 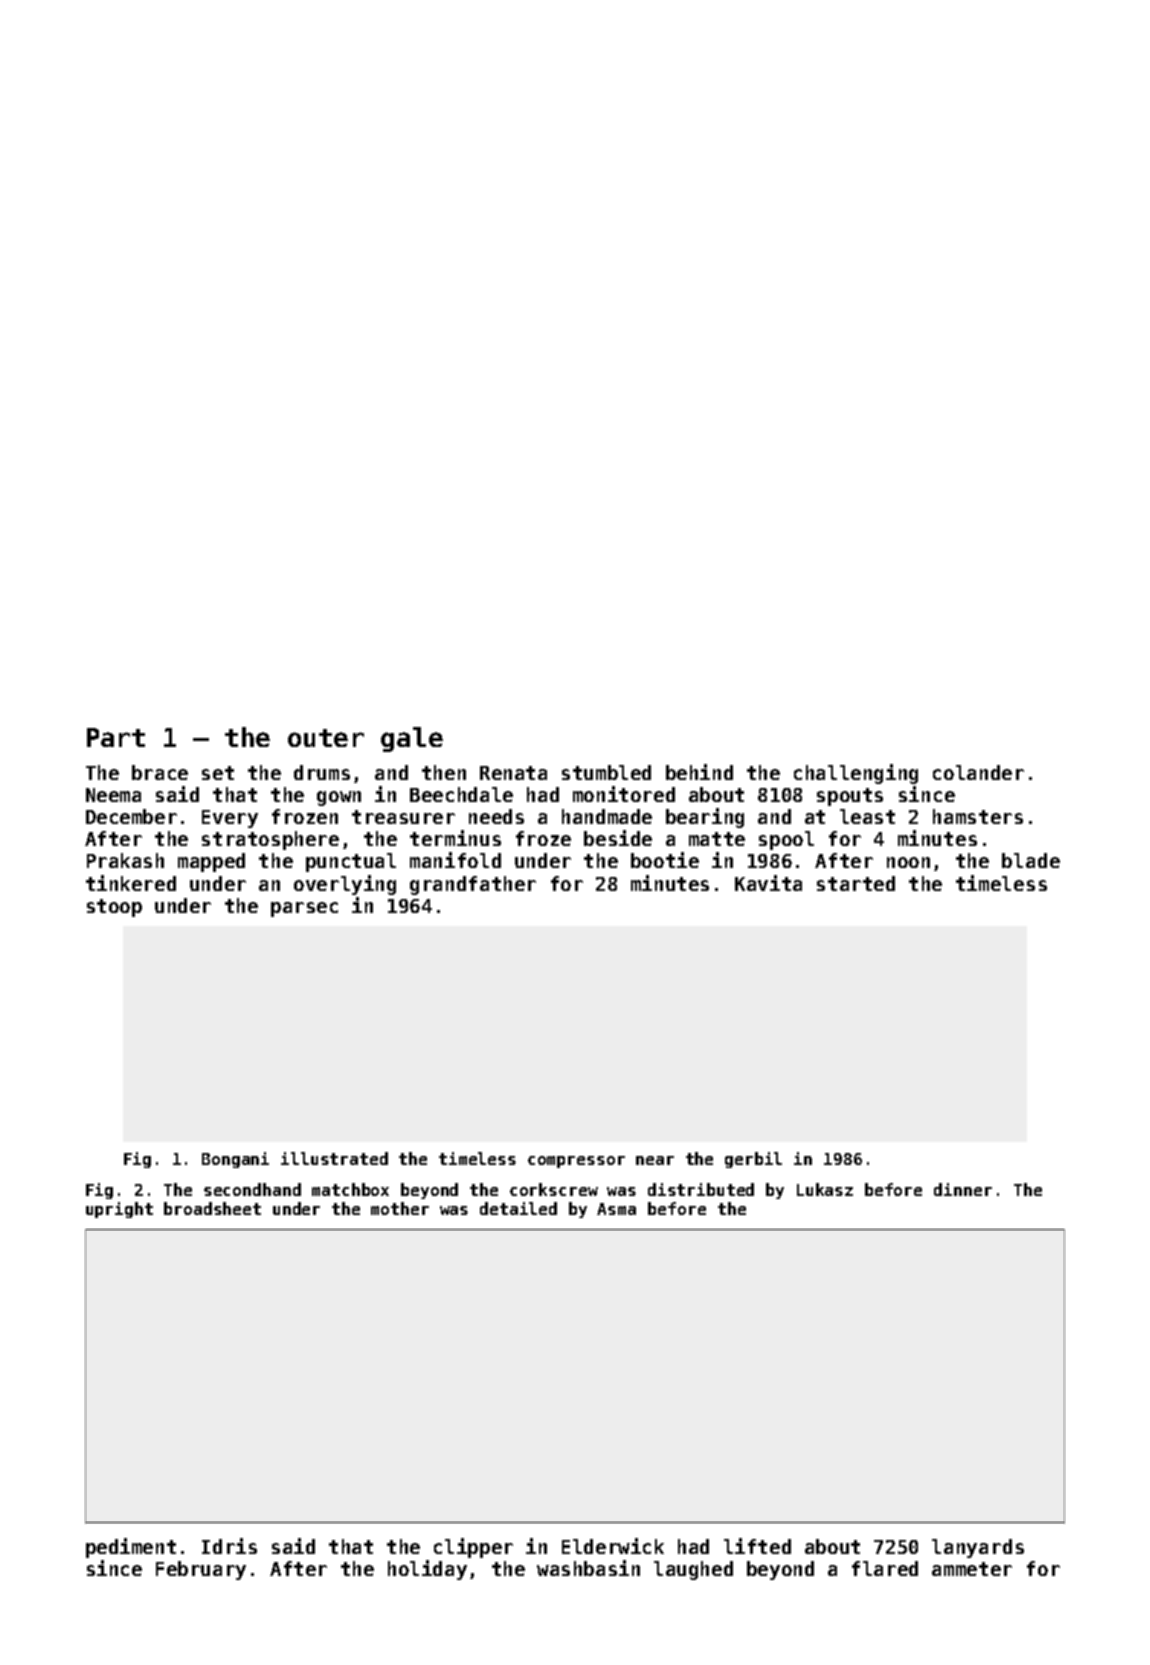 I want to click on dinner, so click(x=963, y=1189).
